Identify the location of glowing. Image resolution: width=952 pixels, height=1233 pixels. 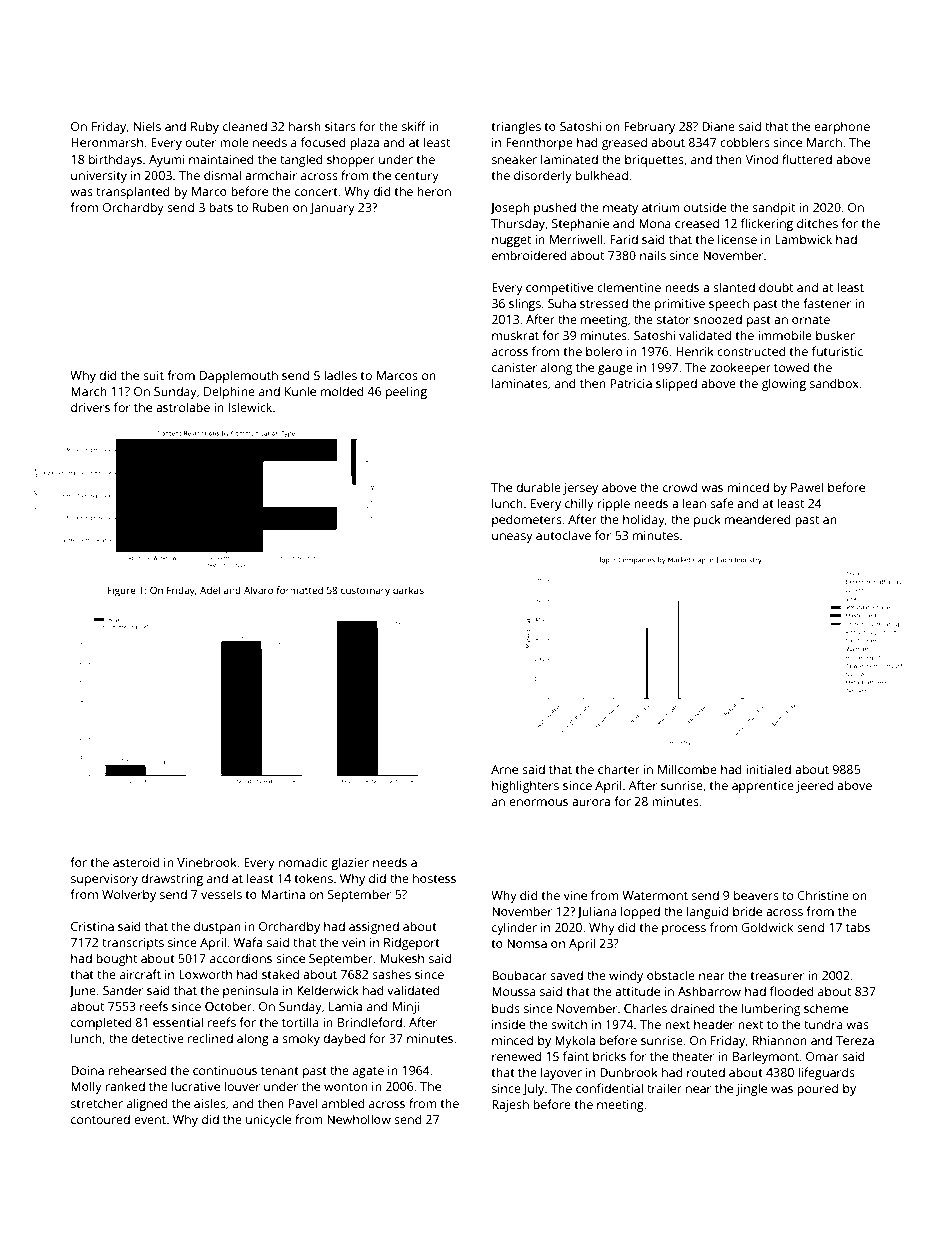
(784, 384).
